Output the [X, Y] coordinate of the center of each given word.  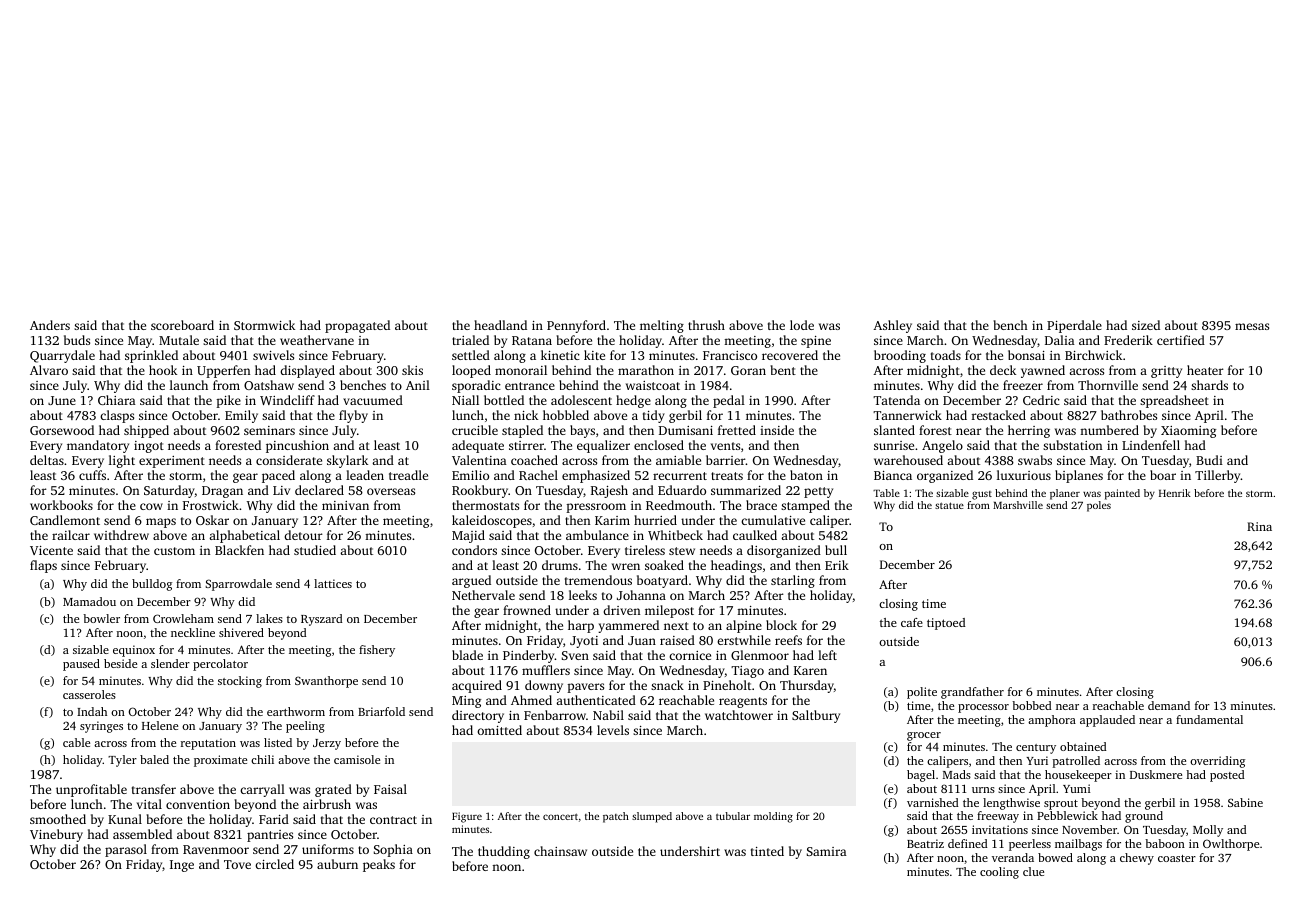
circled [274, 864]
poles [1099, 506]
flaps [43, 566]
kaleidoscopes [492, 521]
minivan [345, 505]
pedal [729, 401]
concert [560, 816]
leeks [583, 595]
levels [613, 730]
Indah [92, 711]
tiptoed [946, 624]
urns [983, 790]
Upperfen [223, 371]
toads [946, 355]
